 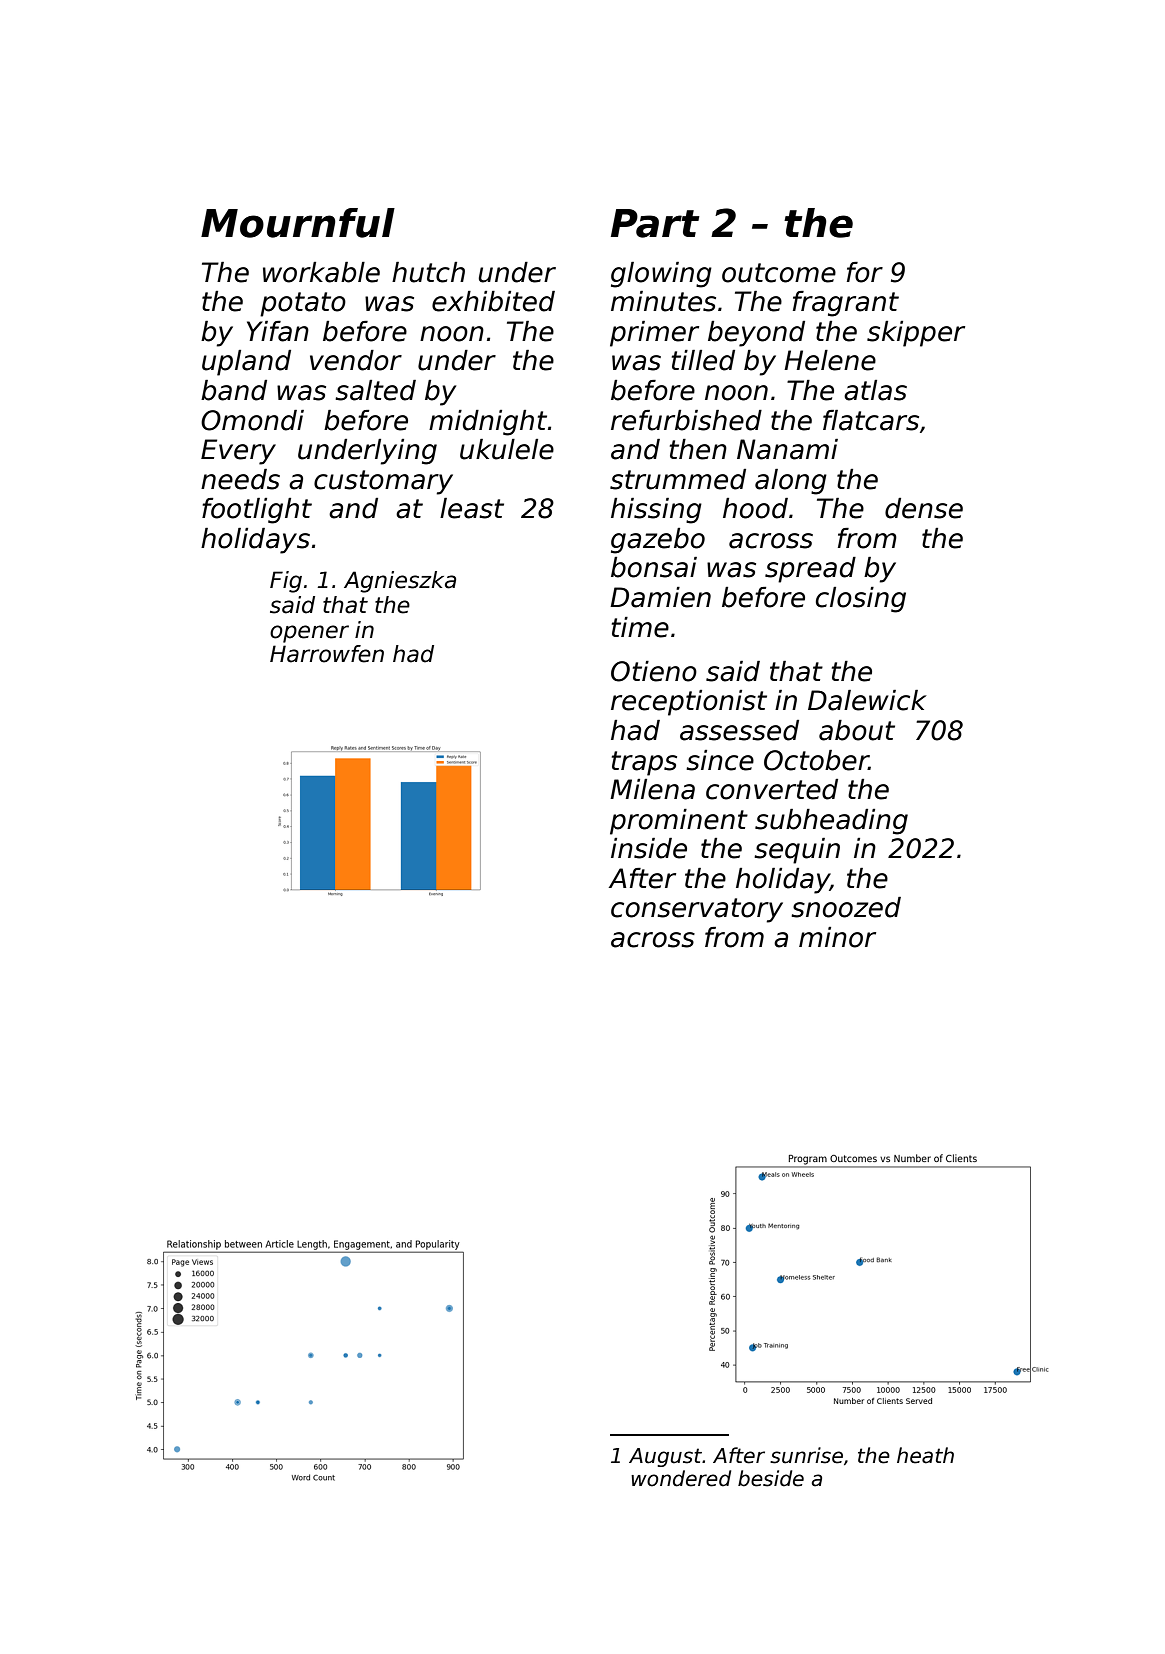 What do you see at coordinates (298, 223) in the screenshot?
I see `Mournful` at bounding box center [298, 223].
